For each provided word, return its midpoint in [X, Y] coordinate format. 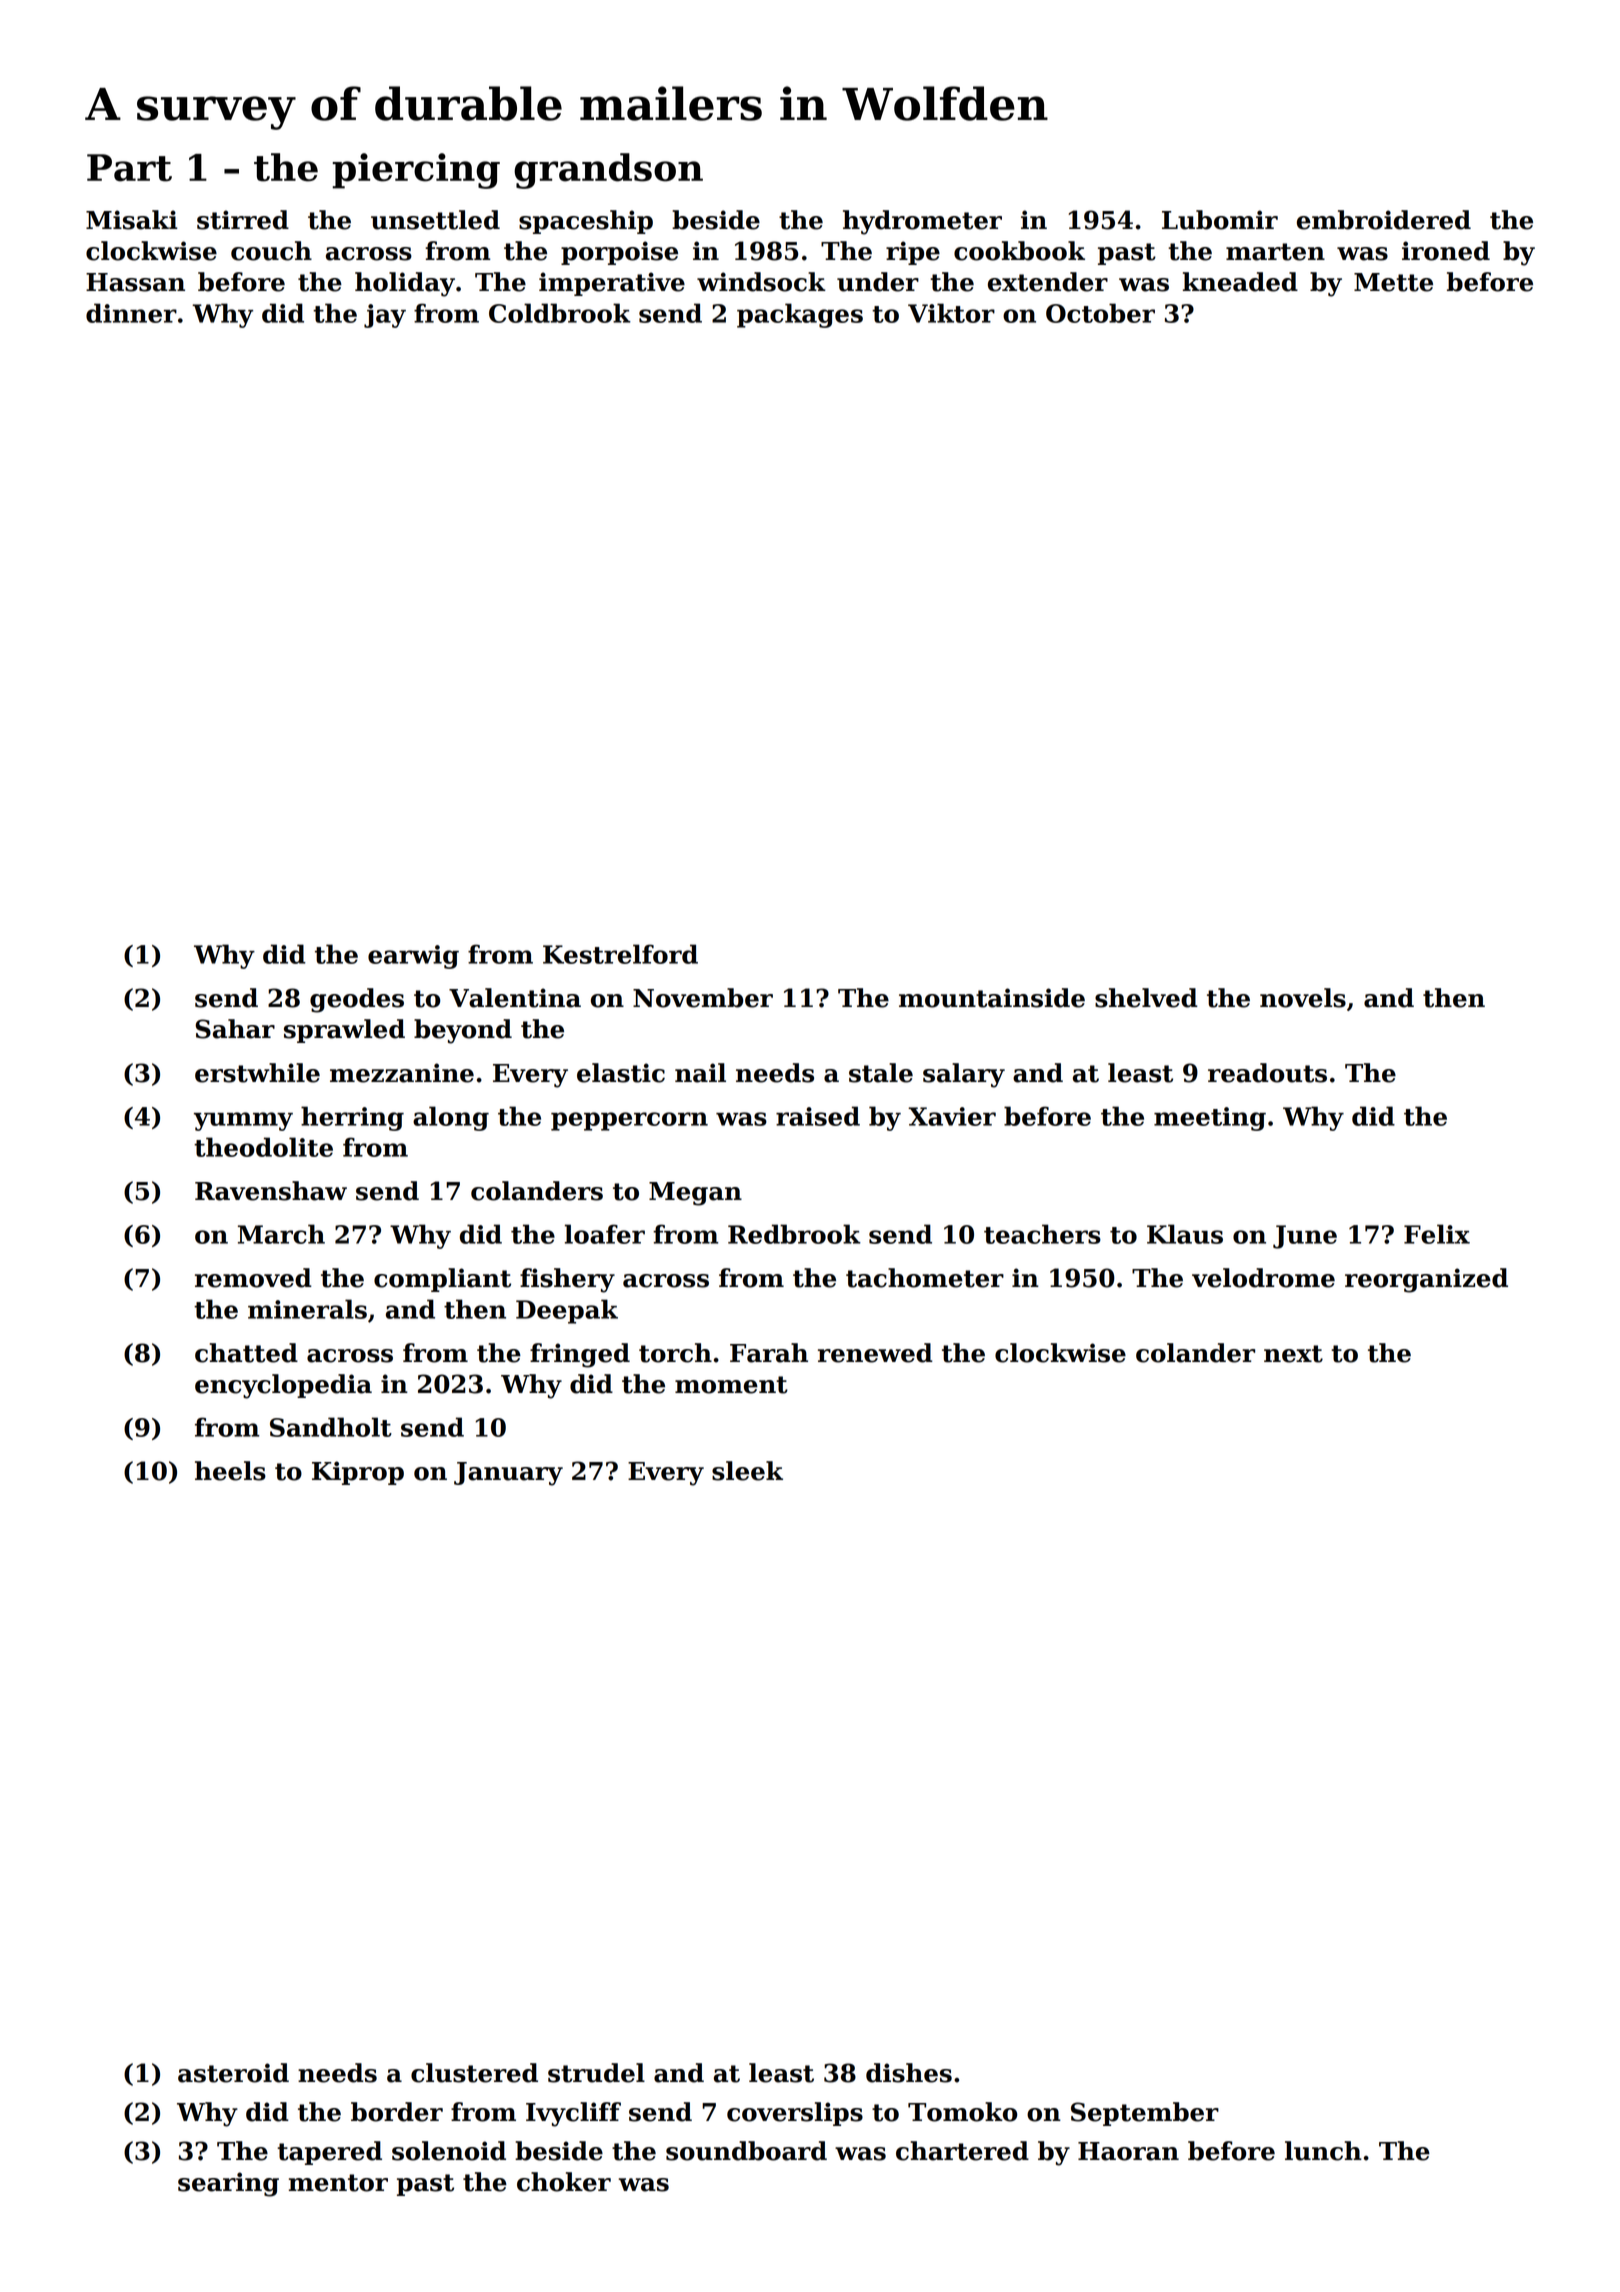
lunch [1323, 2151]
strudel [596, 2073]
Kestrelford [620, 954]
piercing [416, 171]
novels [1303, 998]
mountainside [992, 998]
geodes [357, 1000]
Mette [1393, 282]
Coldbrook [560, 313]
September [1145, 2114]
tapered [329, 2153]
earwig [413, 957]
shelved [1146, 998]
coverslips [795, 2114]
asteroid [233, 2073]
